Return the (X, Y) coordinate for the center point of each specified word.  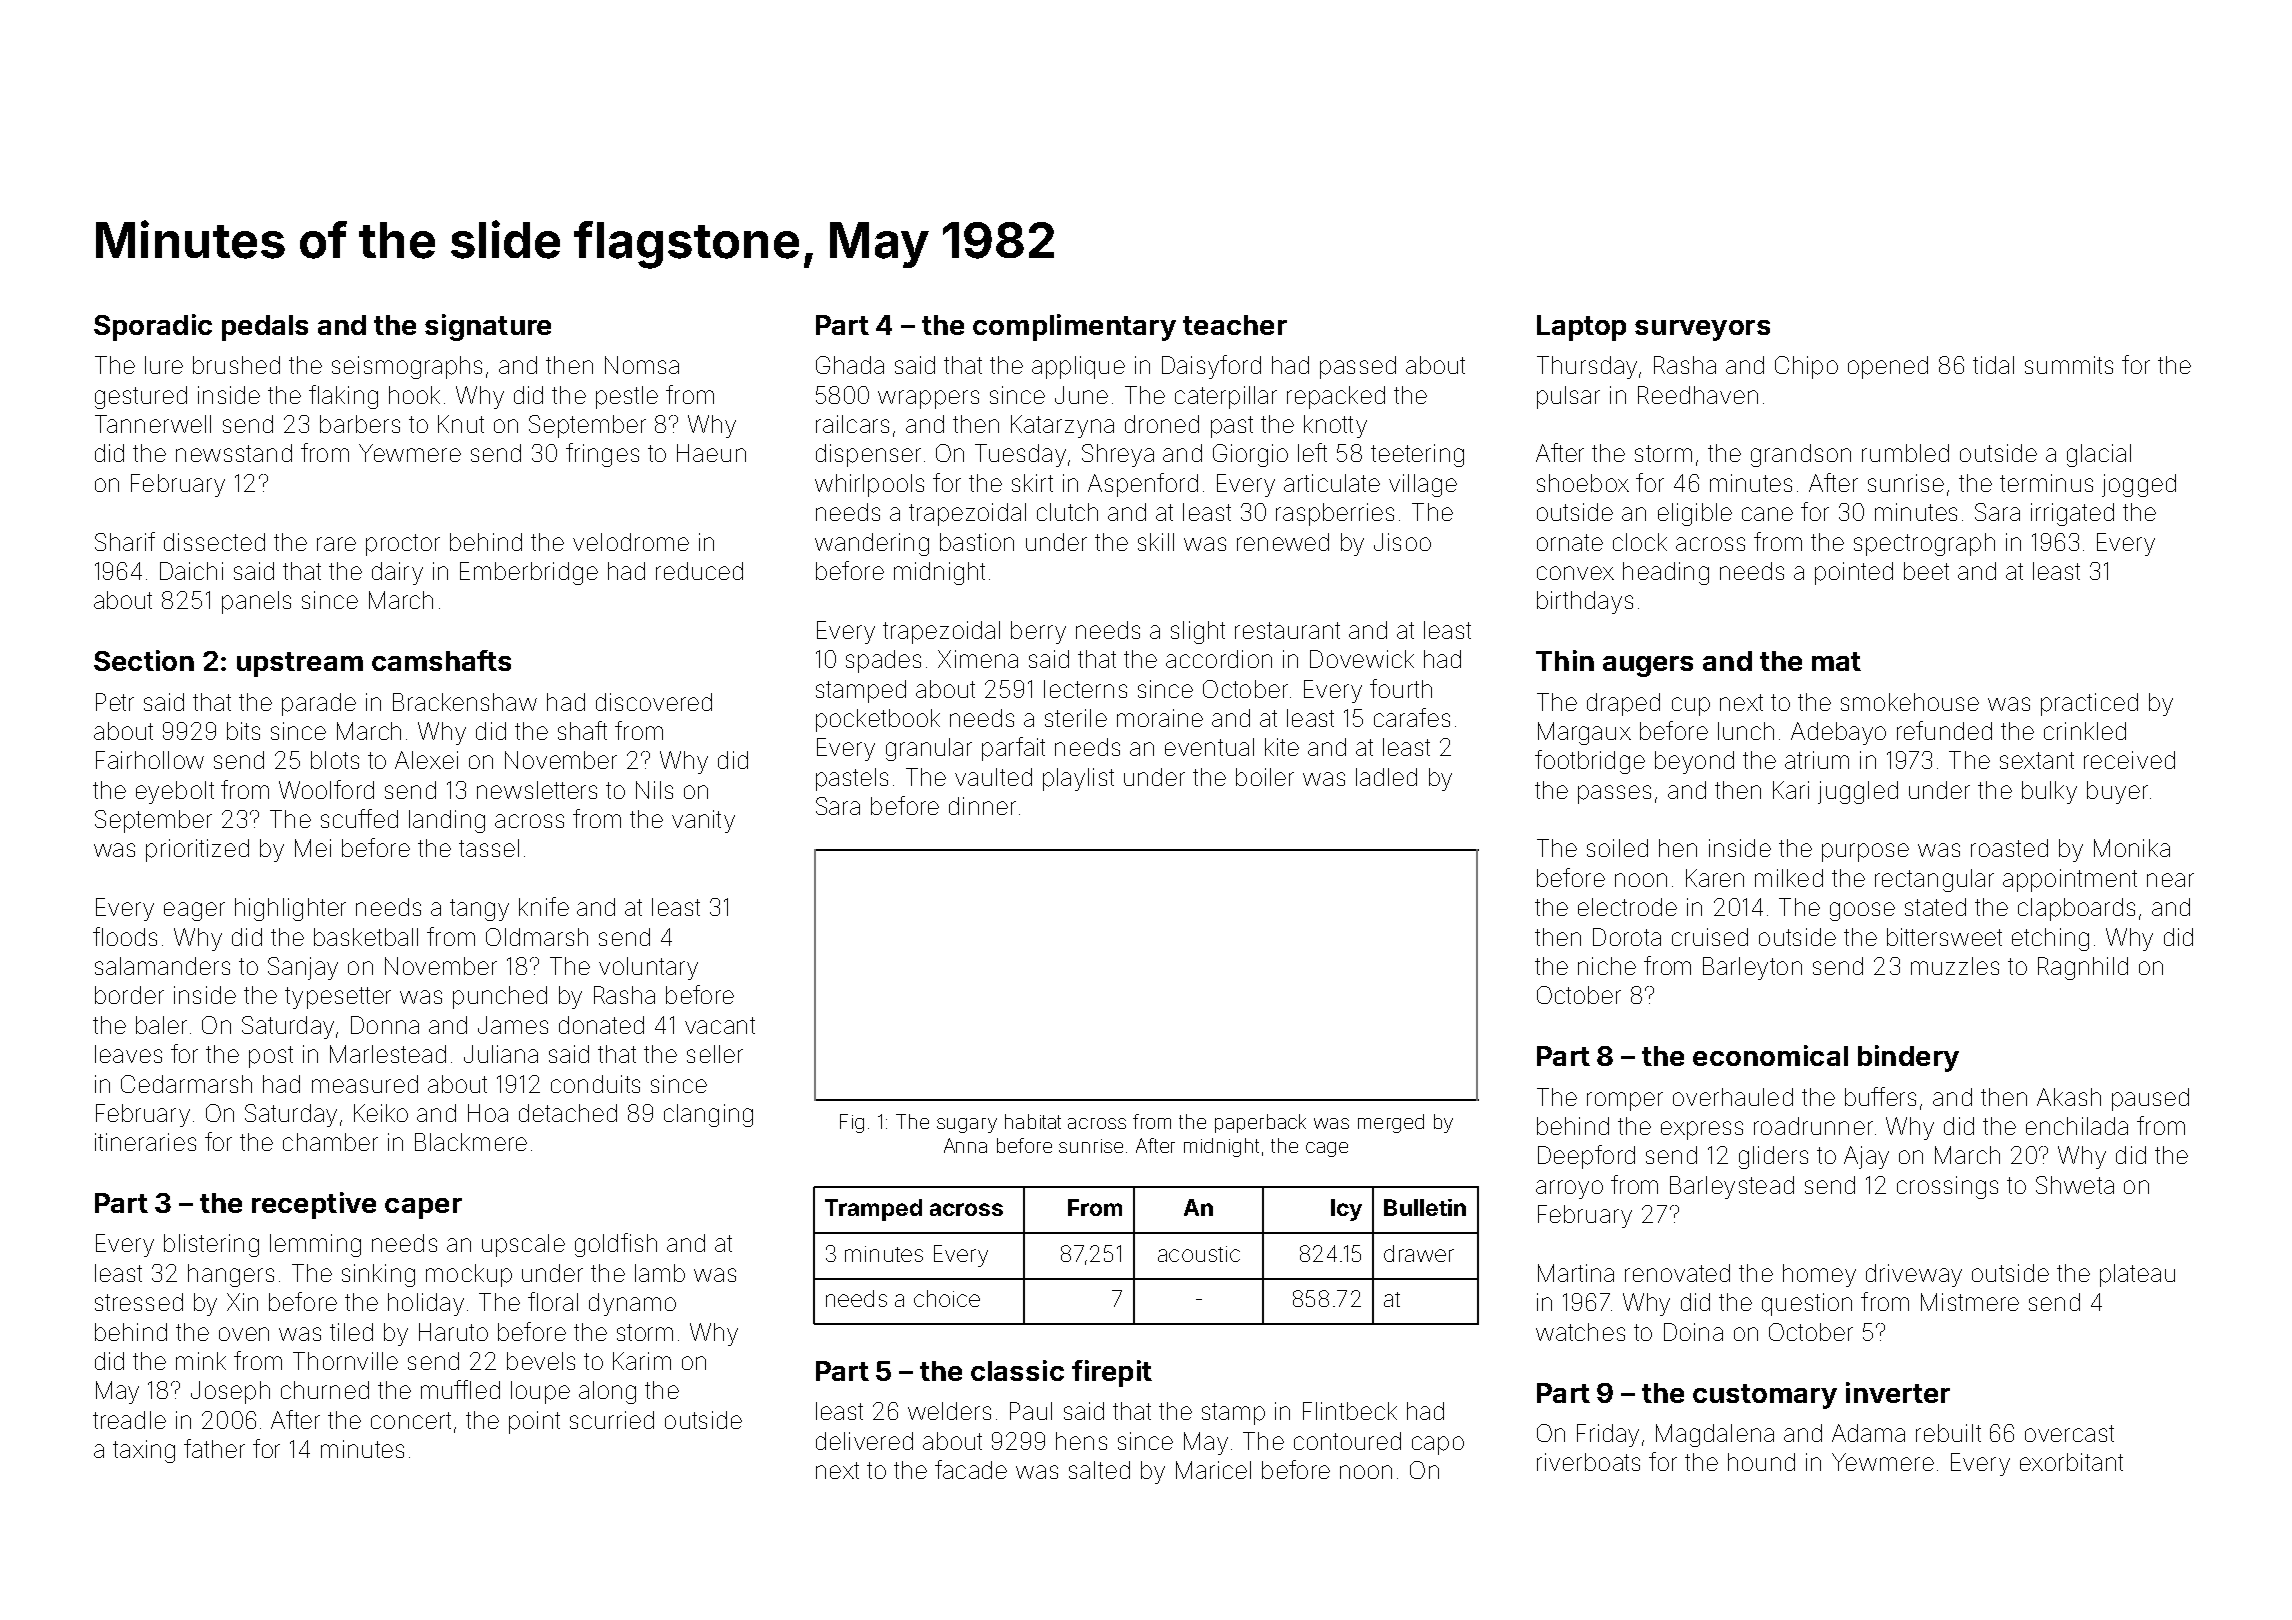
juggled (1858, 792)
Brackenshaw (465, 702)
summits (2069, 365)
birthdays (1585, 602)
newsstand (234, 453)
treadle (129, 1420)
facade (971, 1469)
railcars (852, 424)
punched (500, 997)
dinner (982, 806)
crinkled (2085, 731)
